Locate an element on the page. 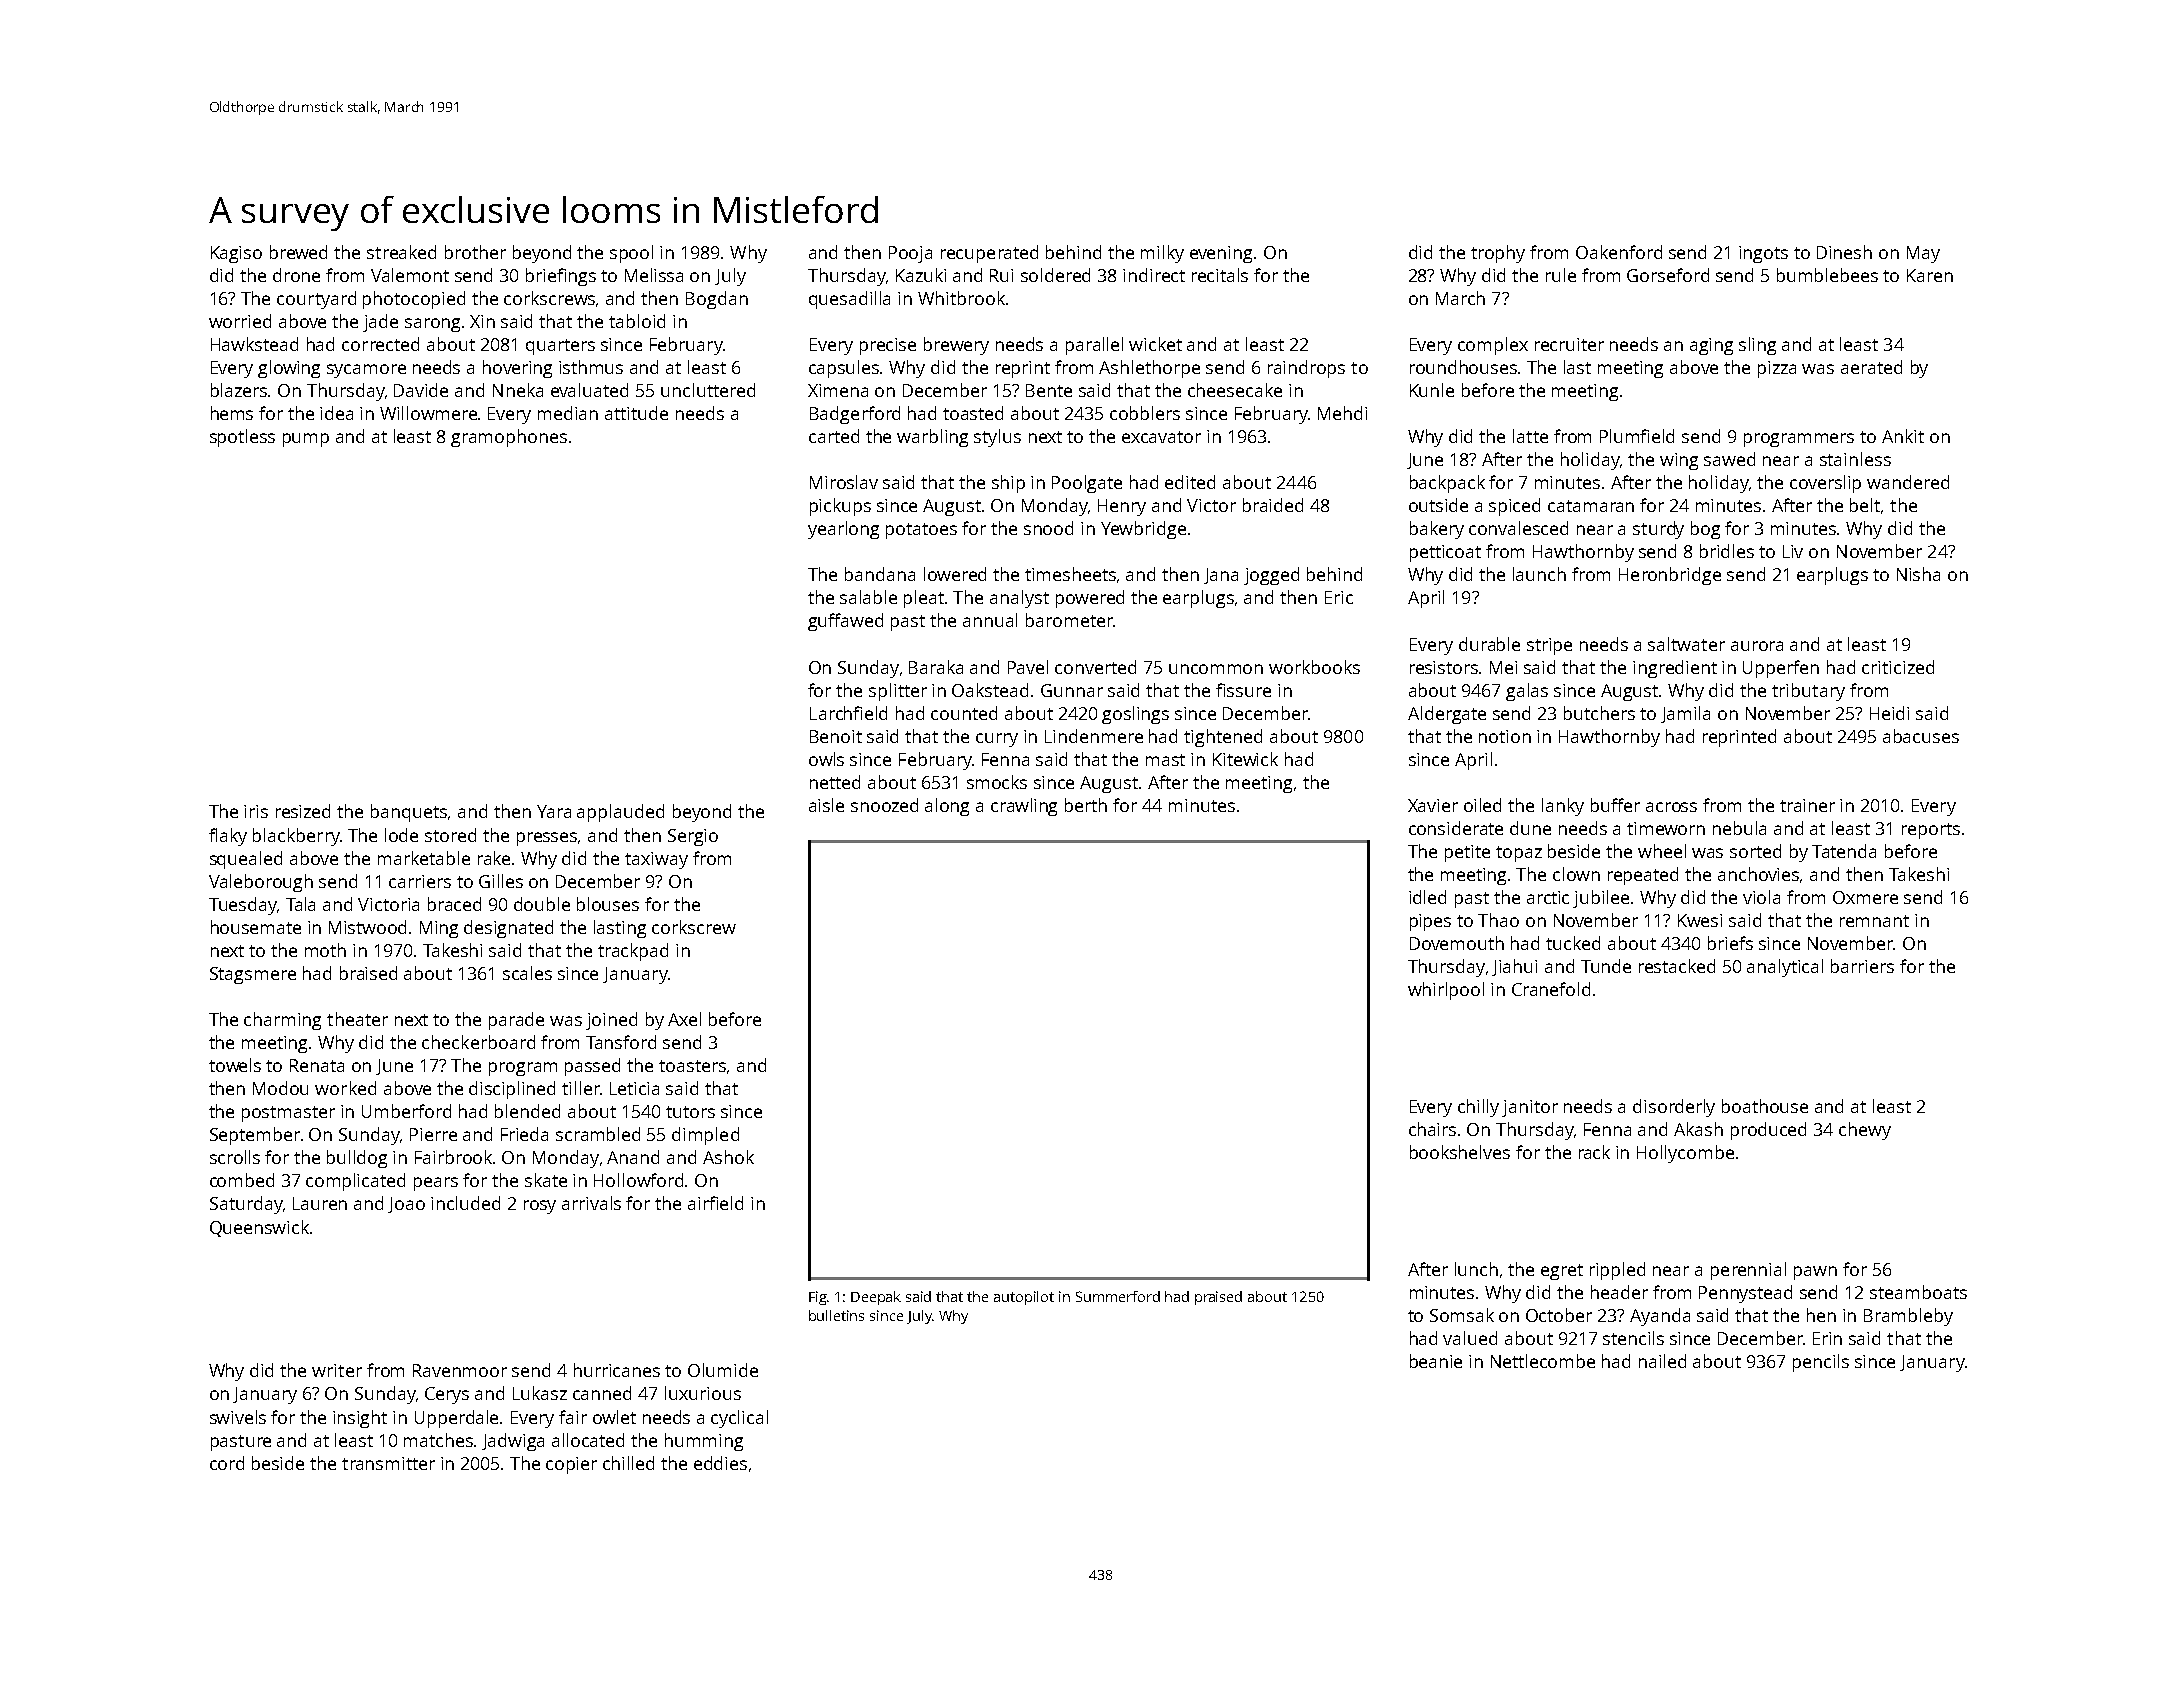 Image resolution: width=2178 pixels, height=1683 pixels. brewed is located at coordinates (298, 252).
